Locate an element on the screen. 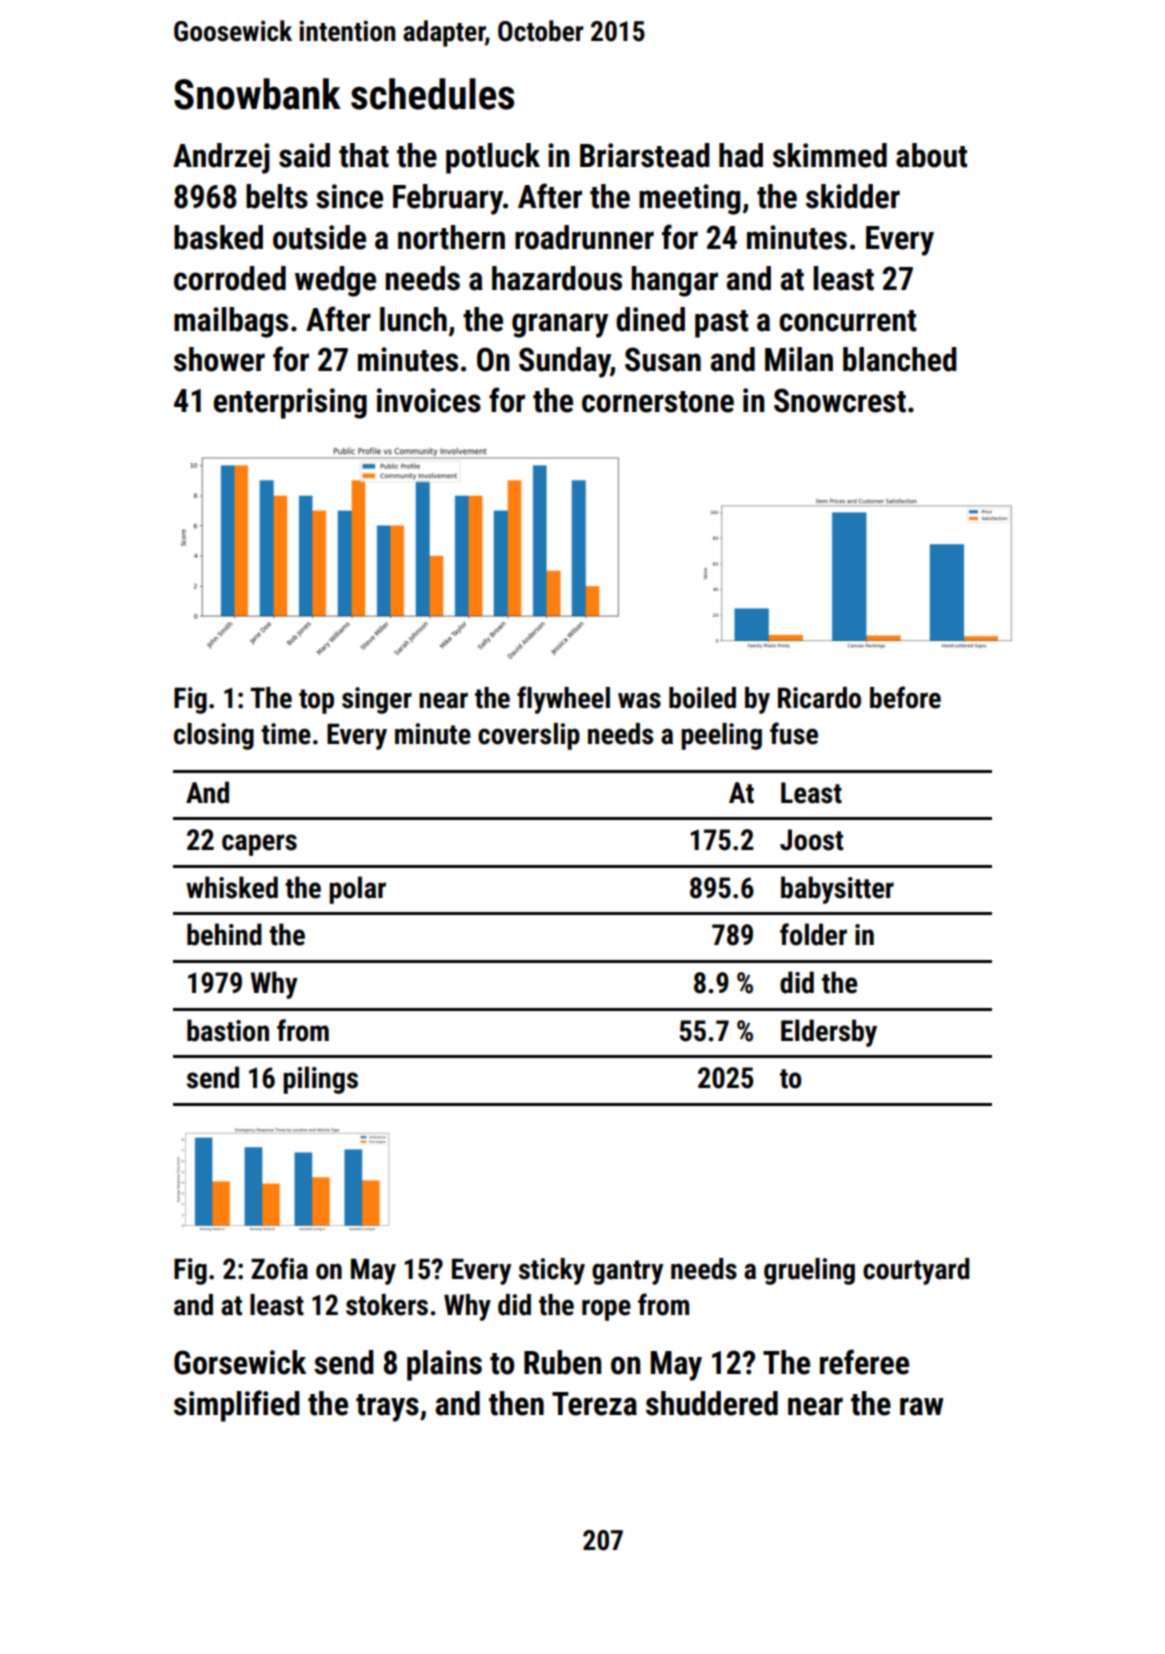  boiled is located at coordinates (702, 698).
